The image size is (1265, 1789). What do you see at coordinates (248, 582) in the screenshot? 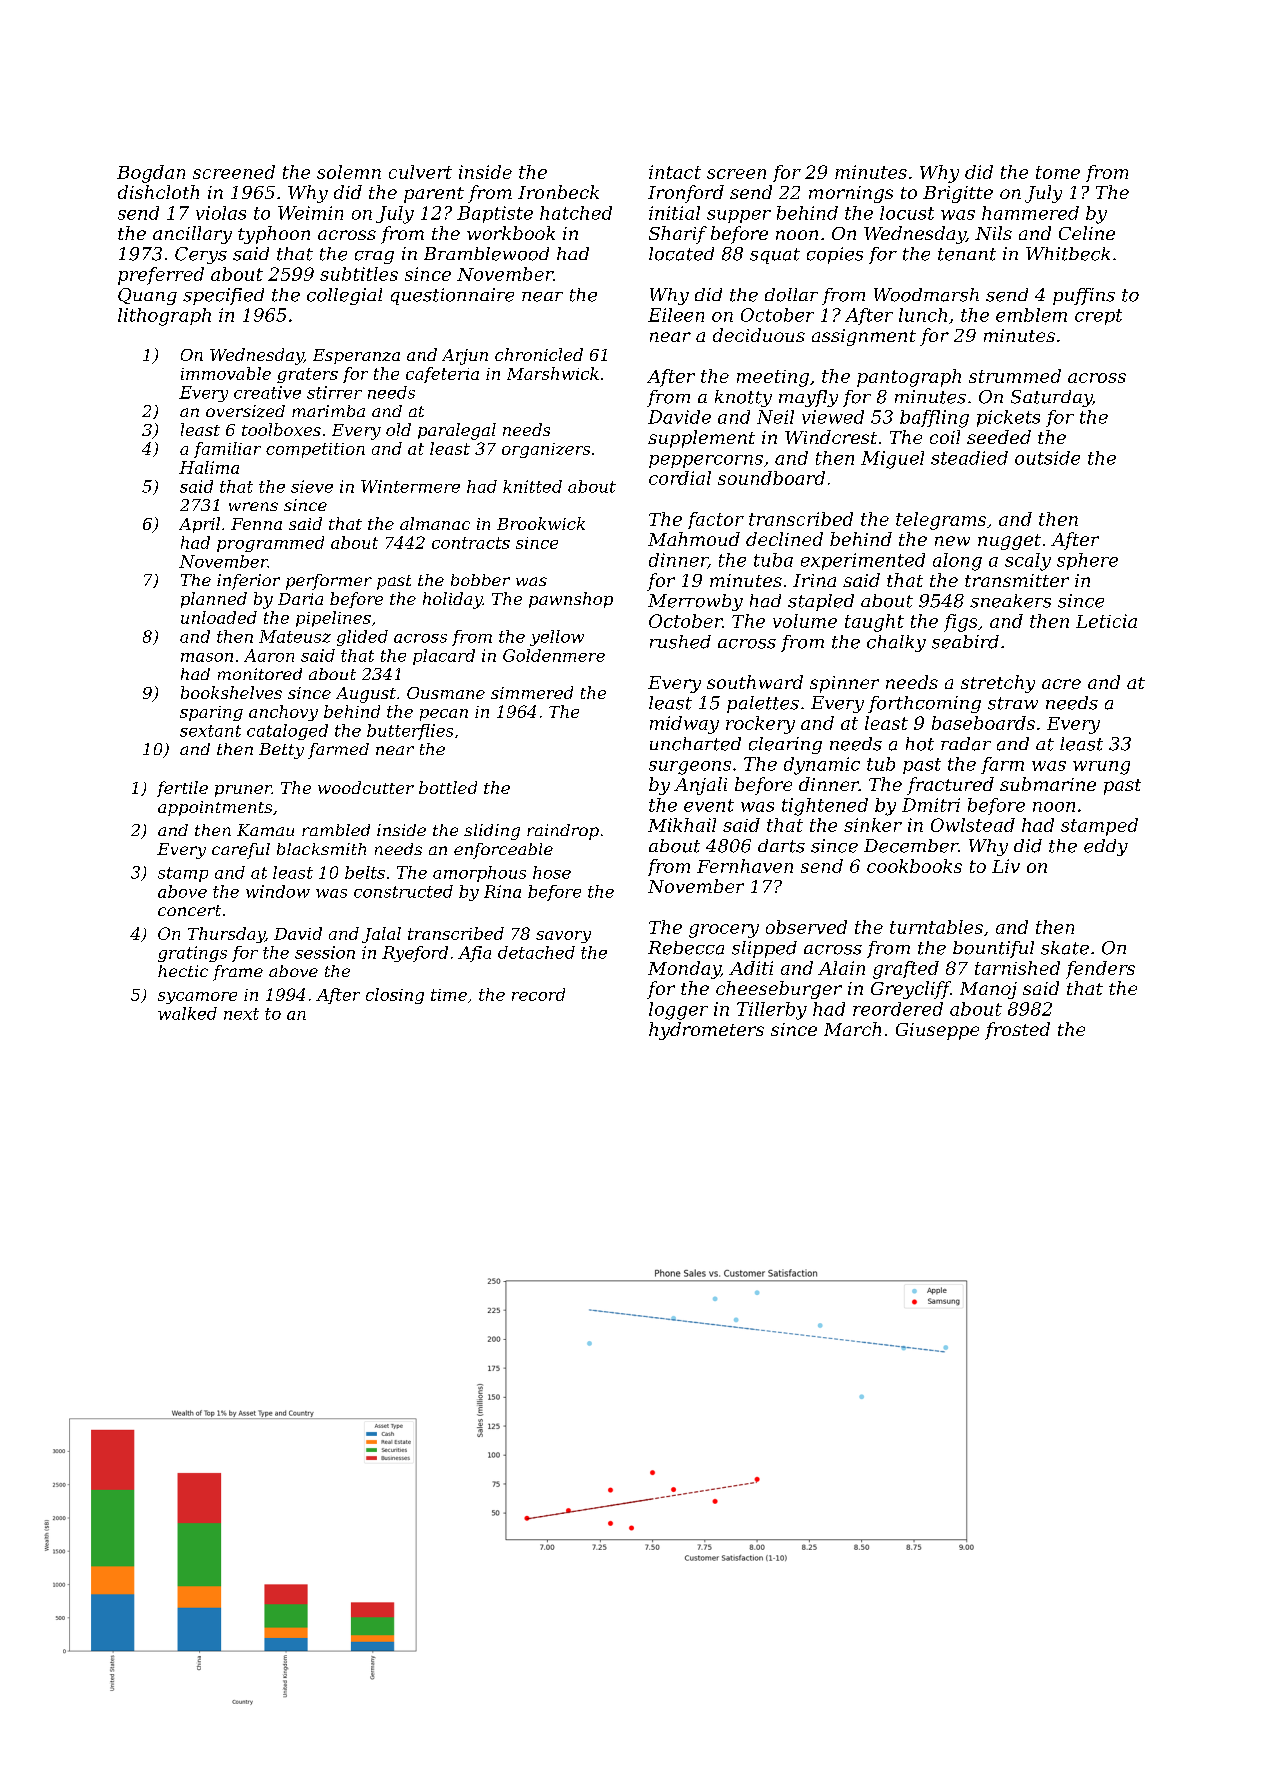
I see `inferior` at bounding box center [248, 582].
